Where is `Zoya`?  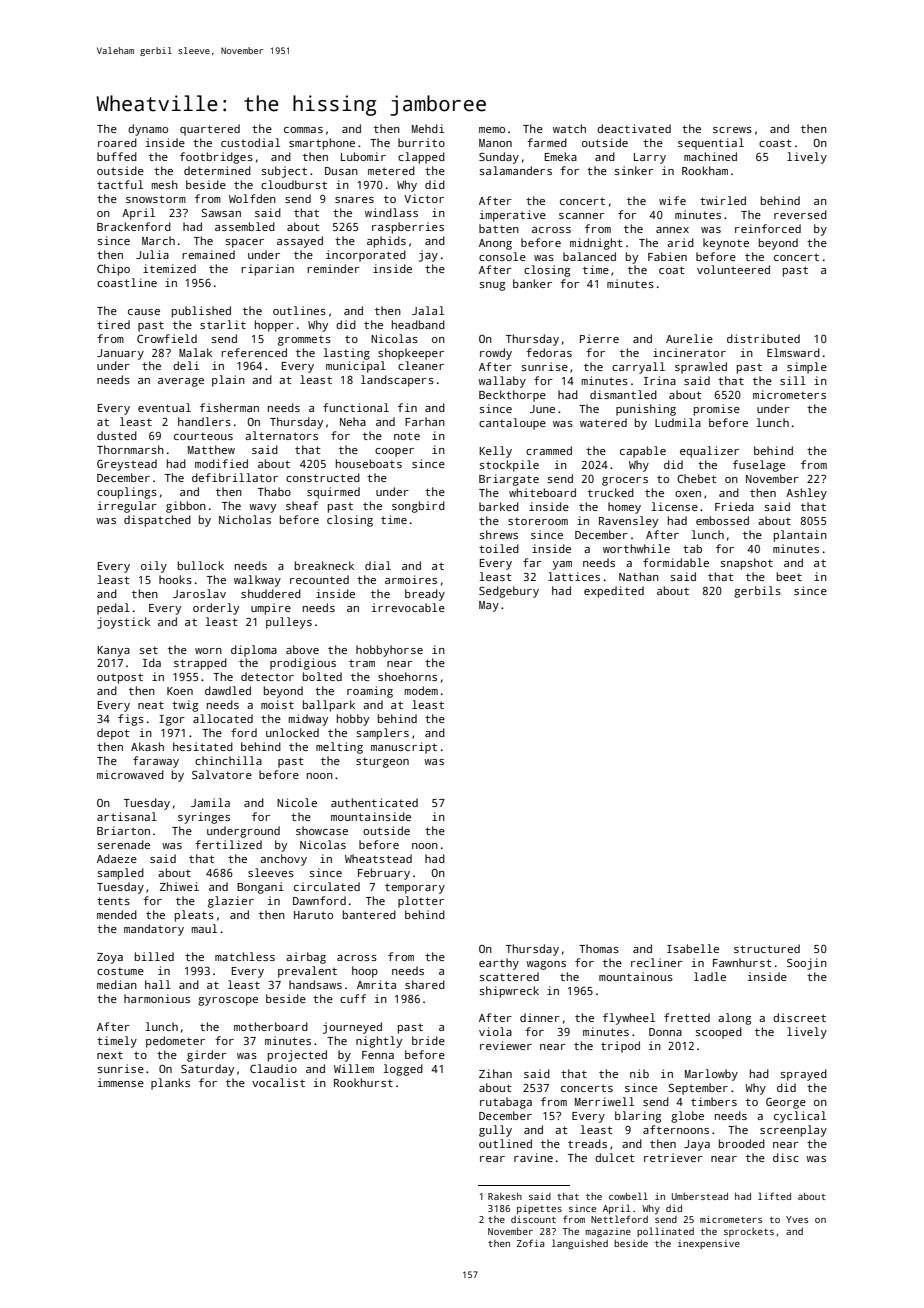
Zoya is located at coordinates (110, 958).
